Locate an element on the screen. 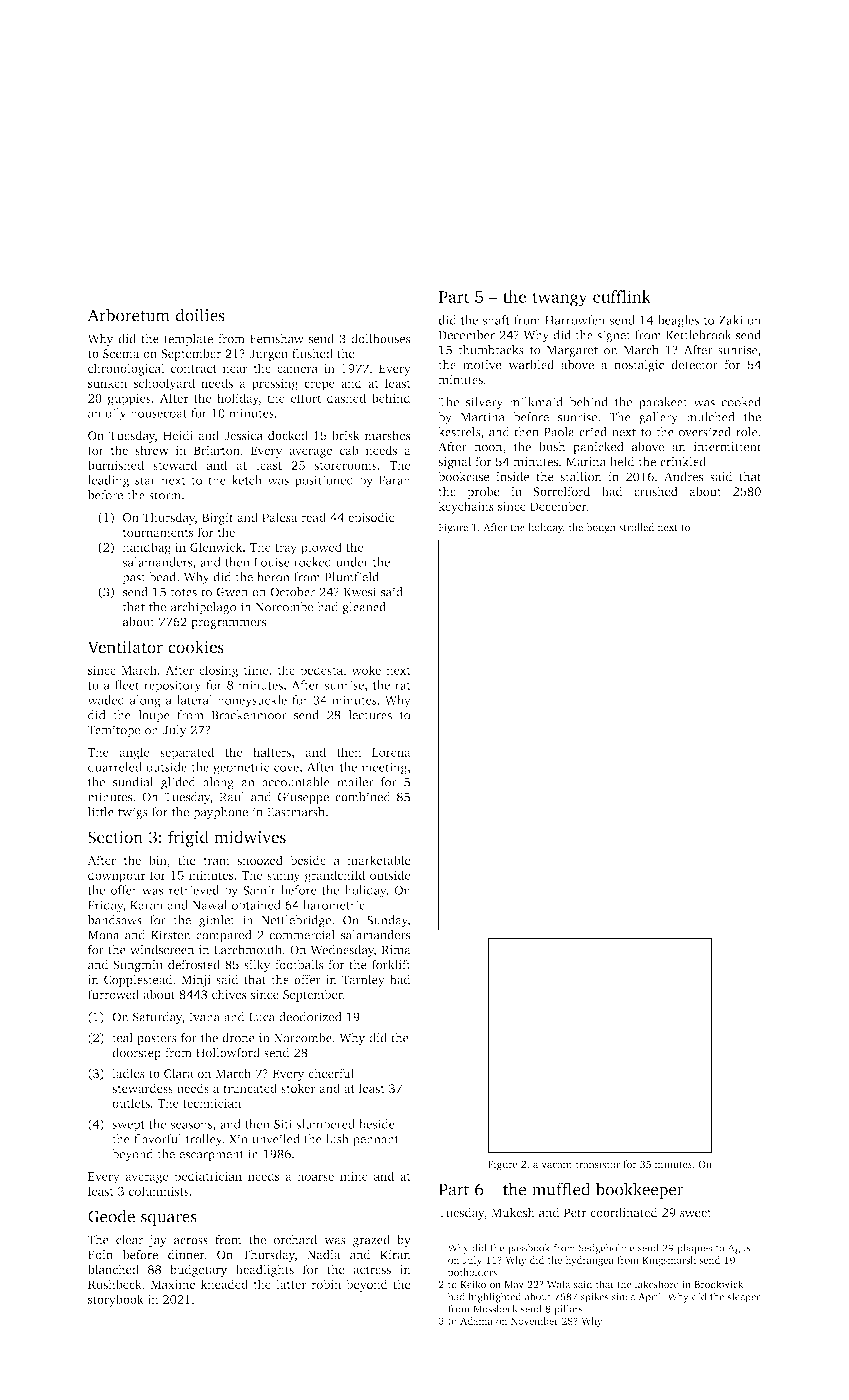 This screenshot has width=849, height=1400. pennant is located at coordinates (376, 1141).
